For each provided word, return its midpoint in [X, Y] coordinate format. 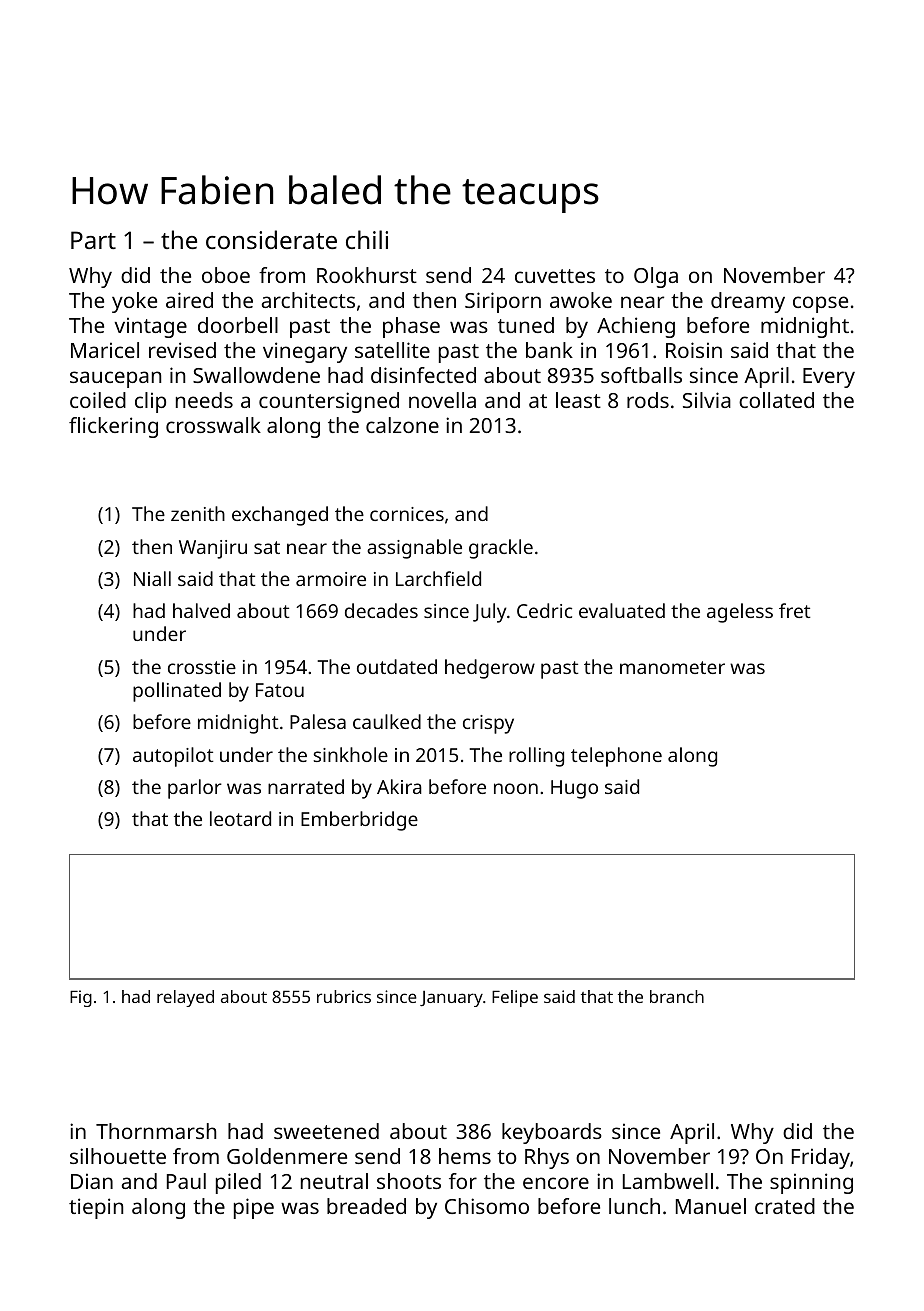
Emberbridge [359, 821]
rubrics [344, 996]
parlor [195, 789]
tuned [526, 325]
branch [677, 996]
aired [189, 300]
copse [820, 304]
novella [442, 400]
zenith [198, 513]
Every [829, 378]
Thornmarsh [156, 1131]
